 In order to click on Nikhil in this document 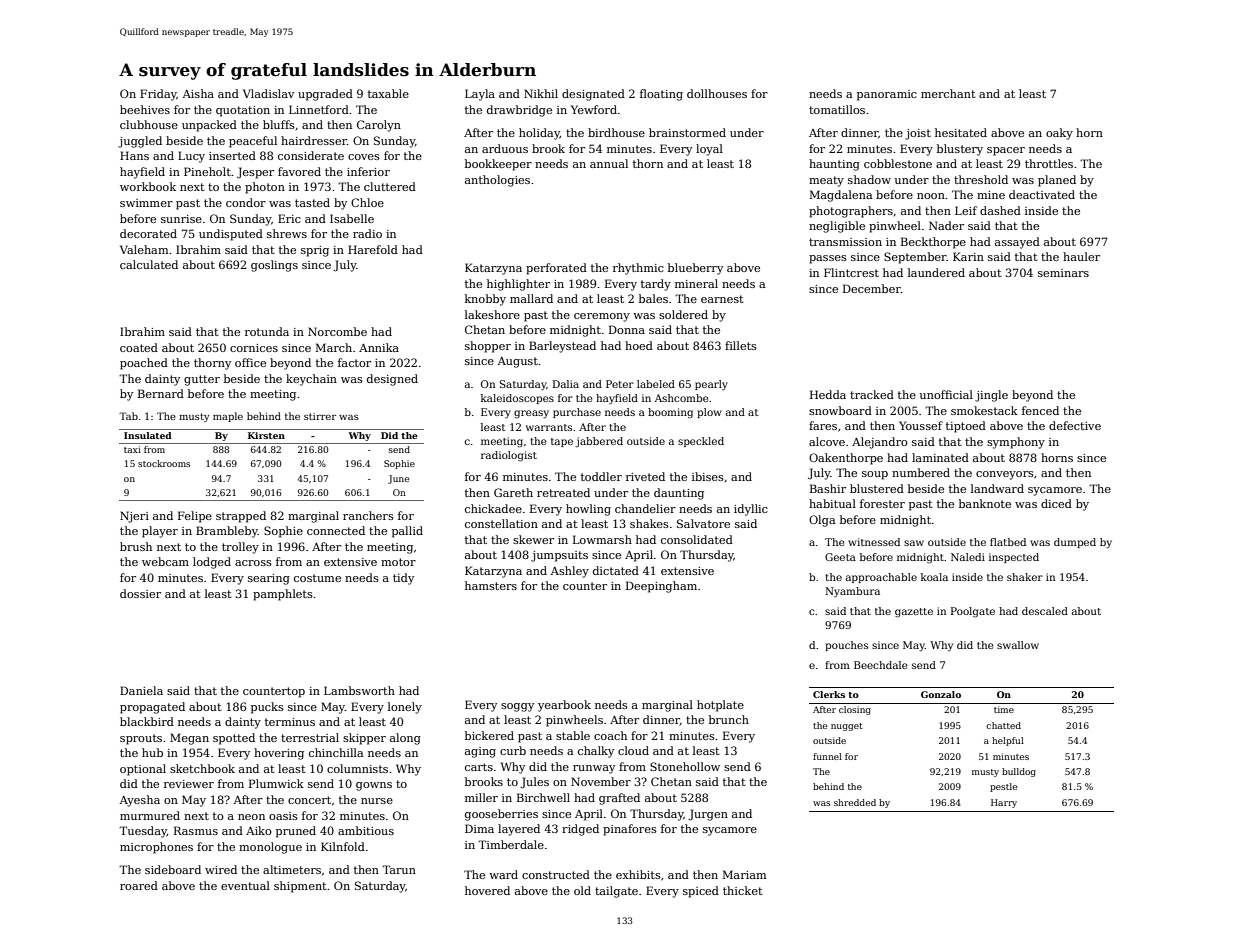, I will do `click(541, 93)`.
